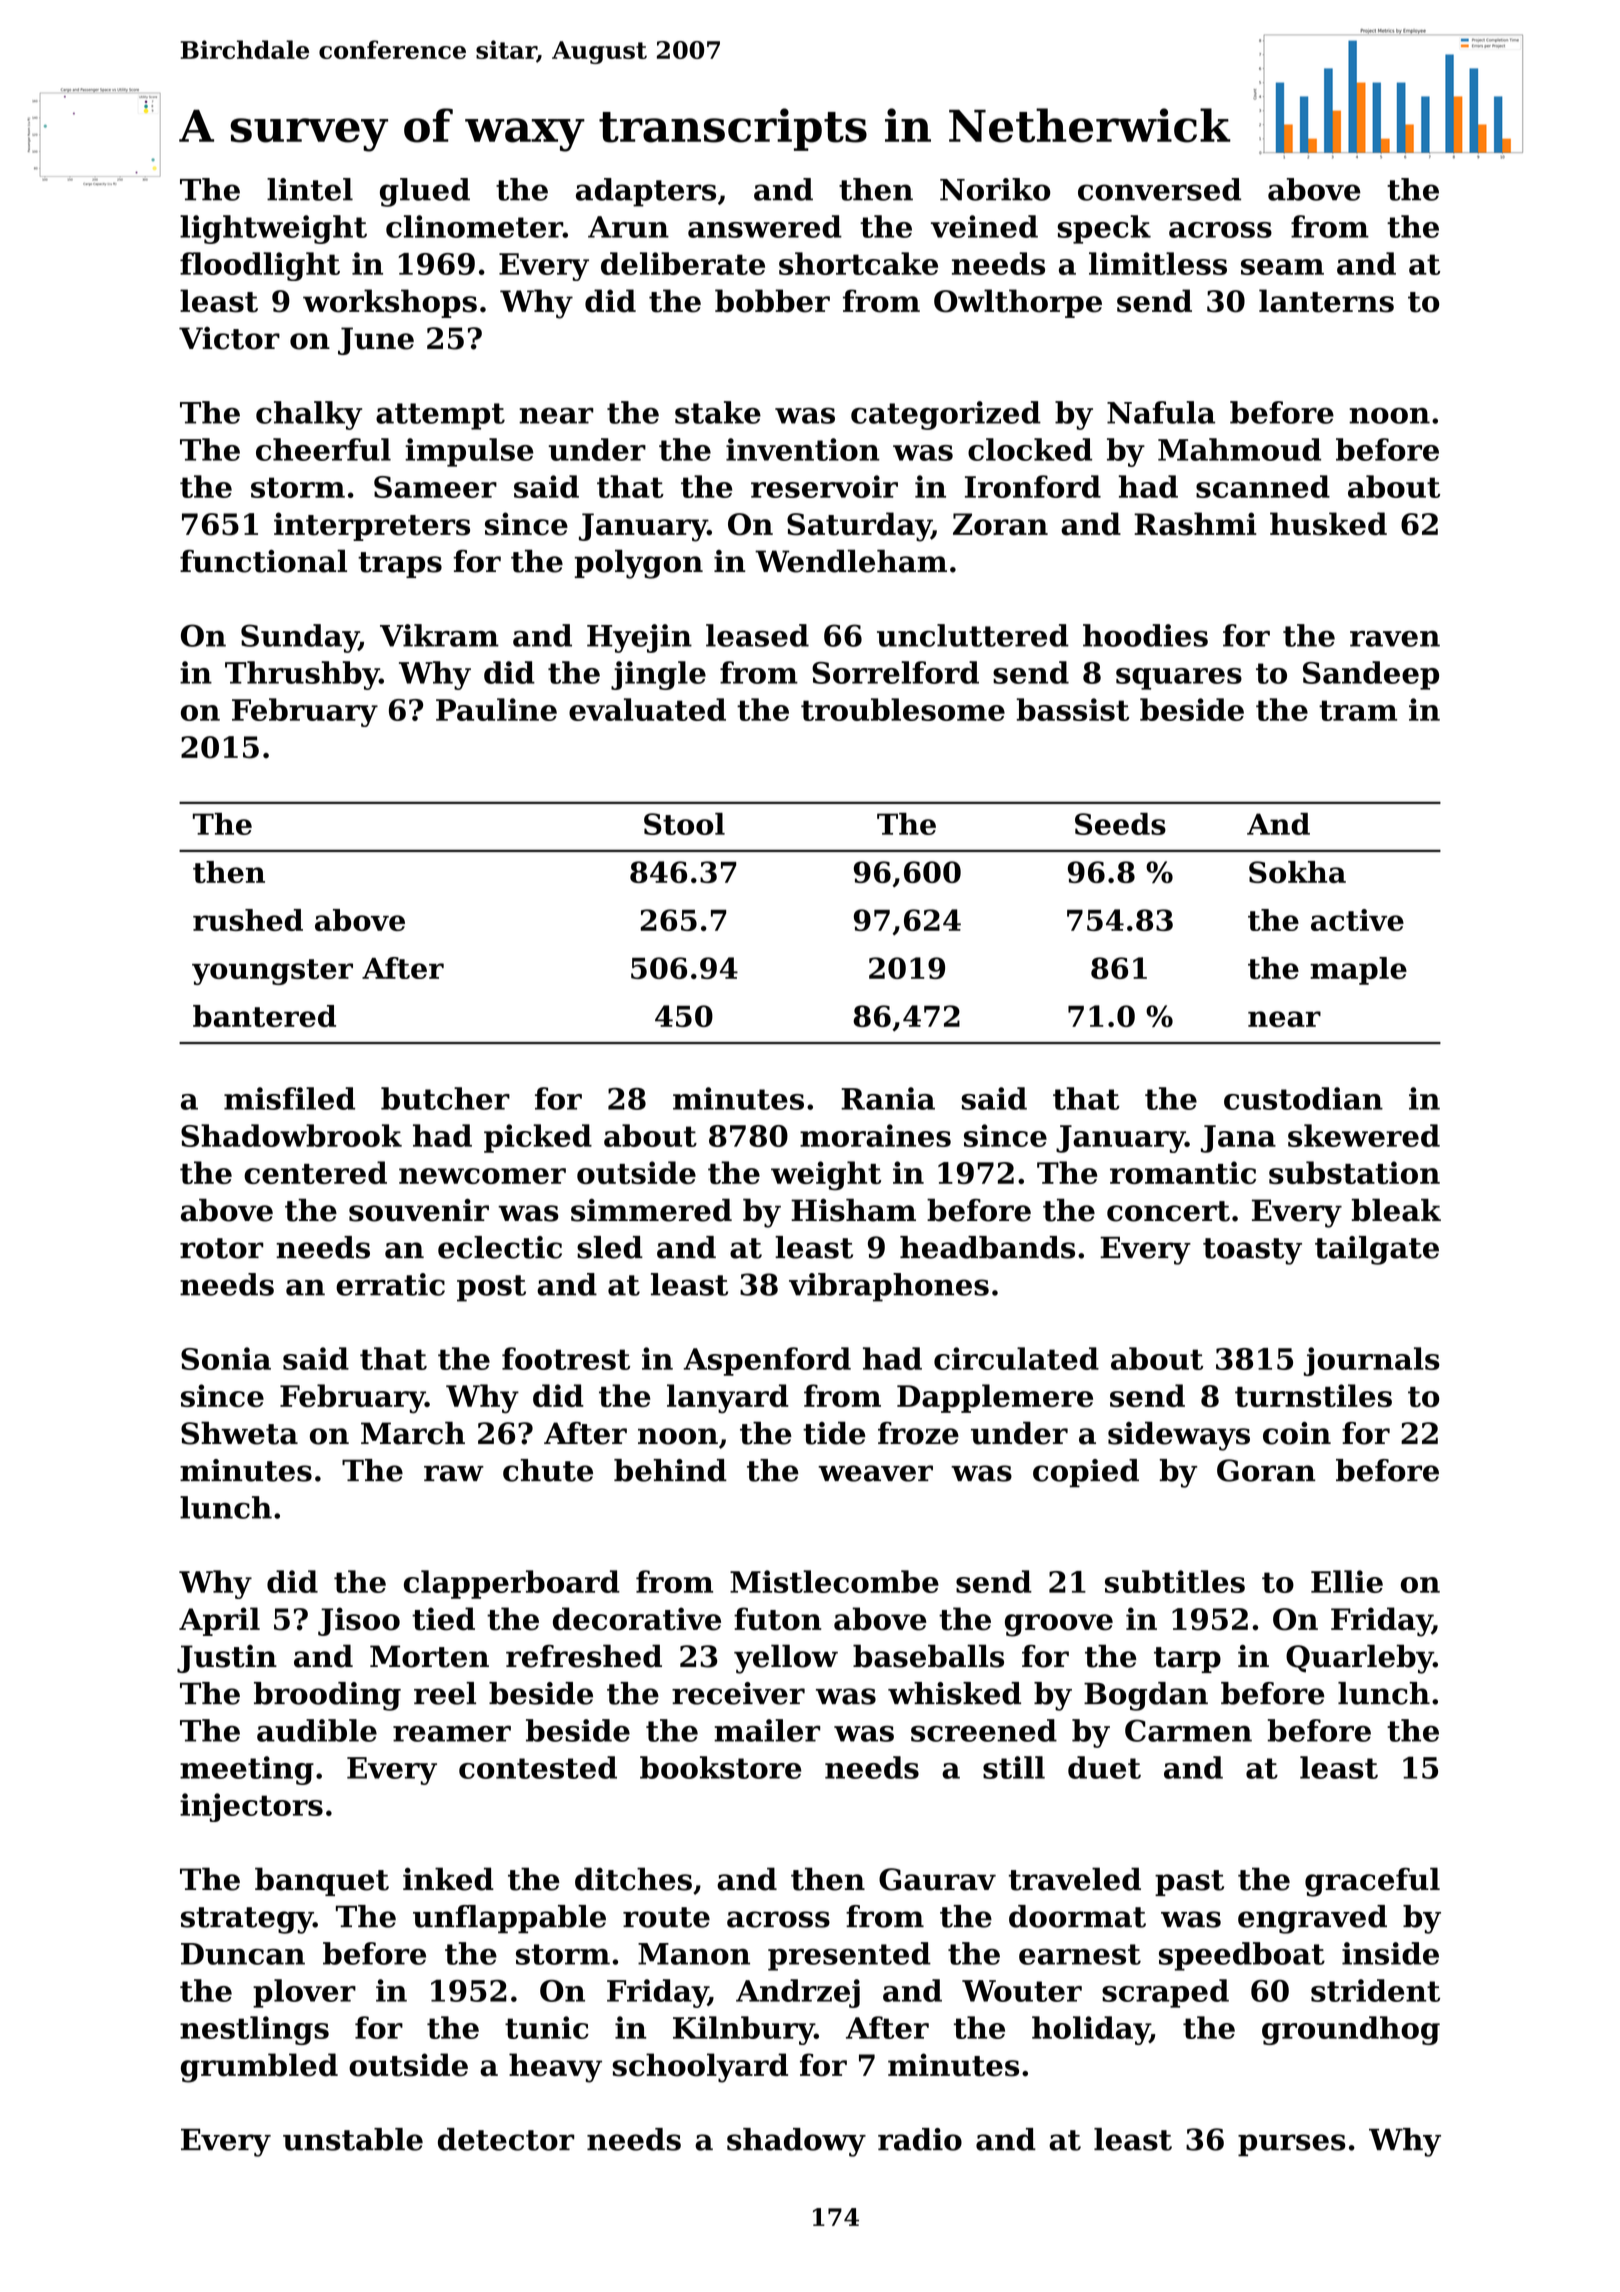 The width and height of the page is (1620, 2292). I want to click on Stool, so click(684, 824).
